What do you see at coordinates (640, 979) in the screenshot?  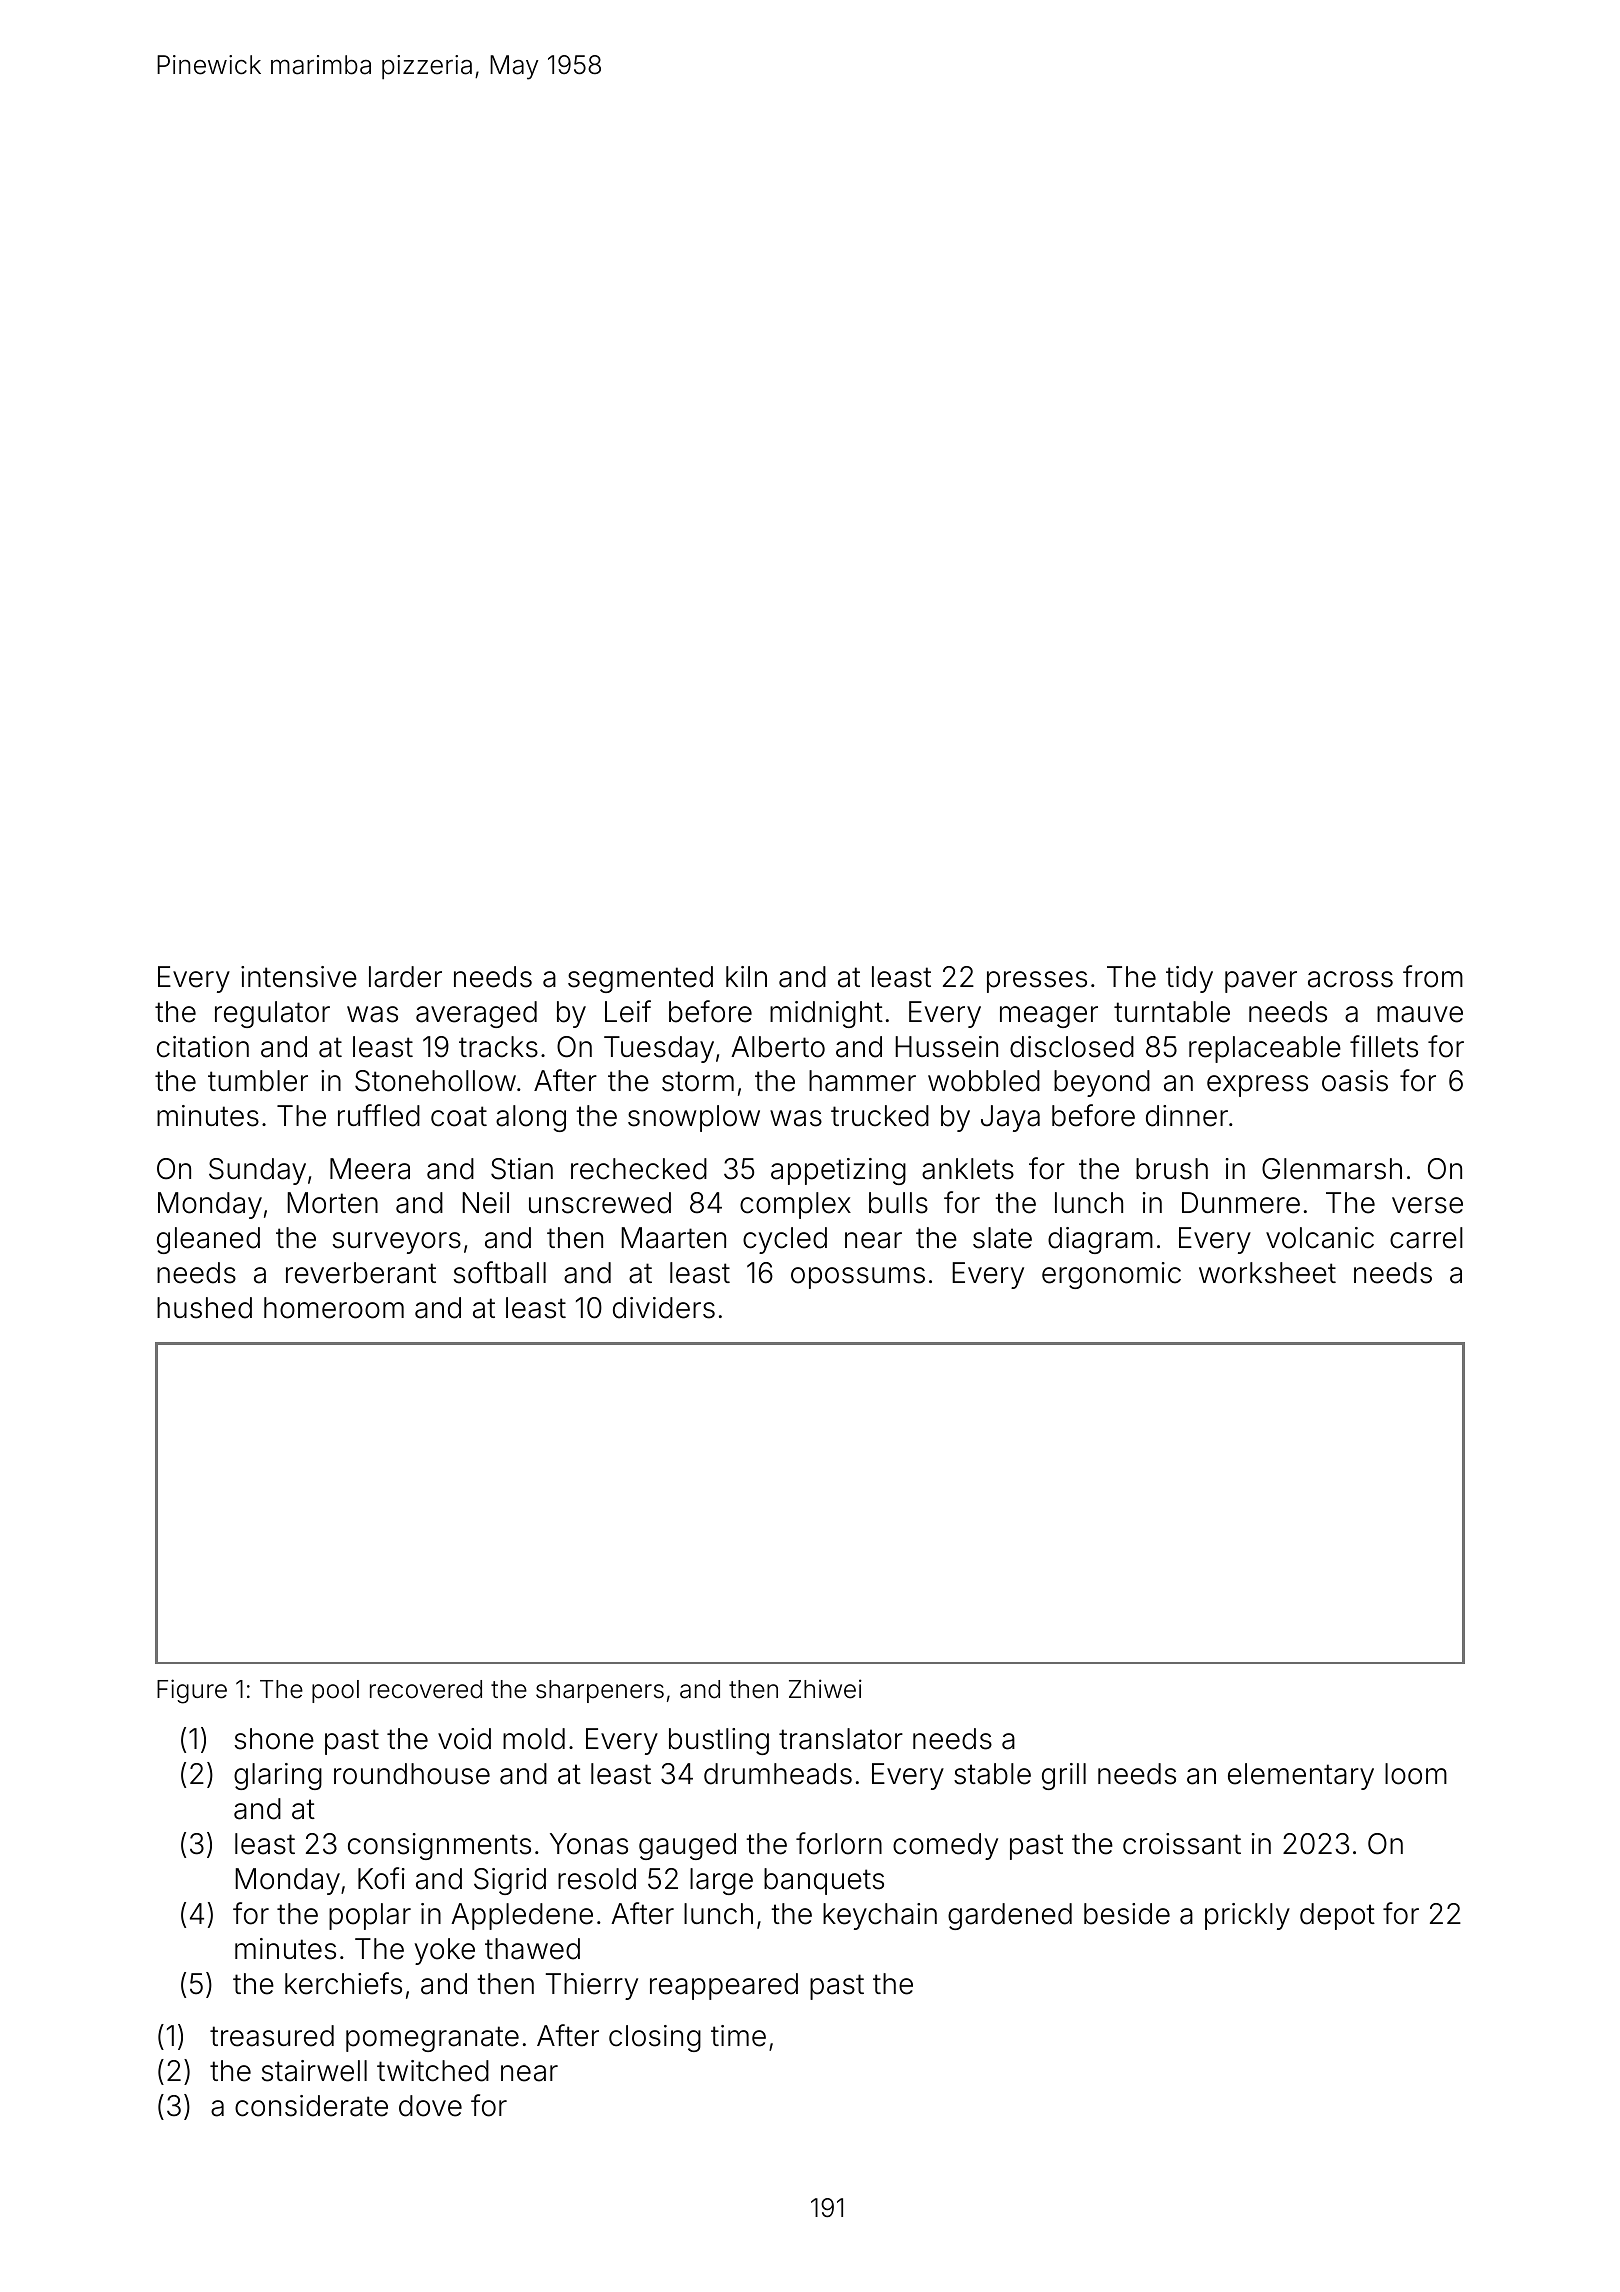 I see `segmented` at bounding box center [640, 979].
